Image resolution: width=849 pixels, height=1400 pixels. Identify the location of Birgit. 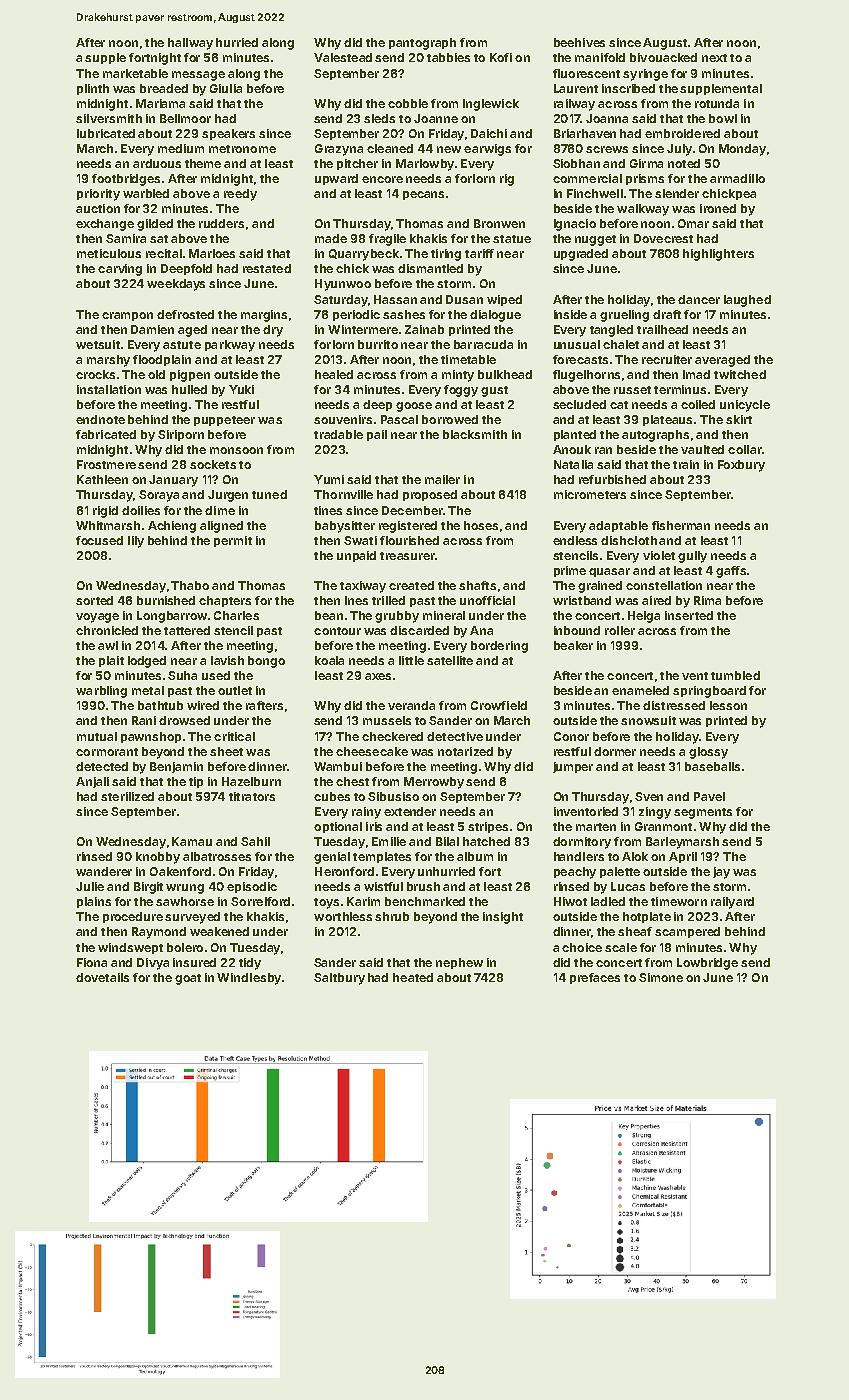
(148, 888).
